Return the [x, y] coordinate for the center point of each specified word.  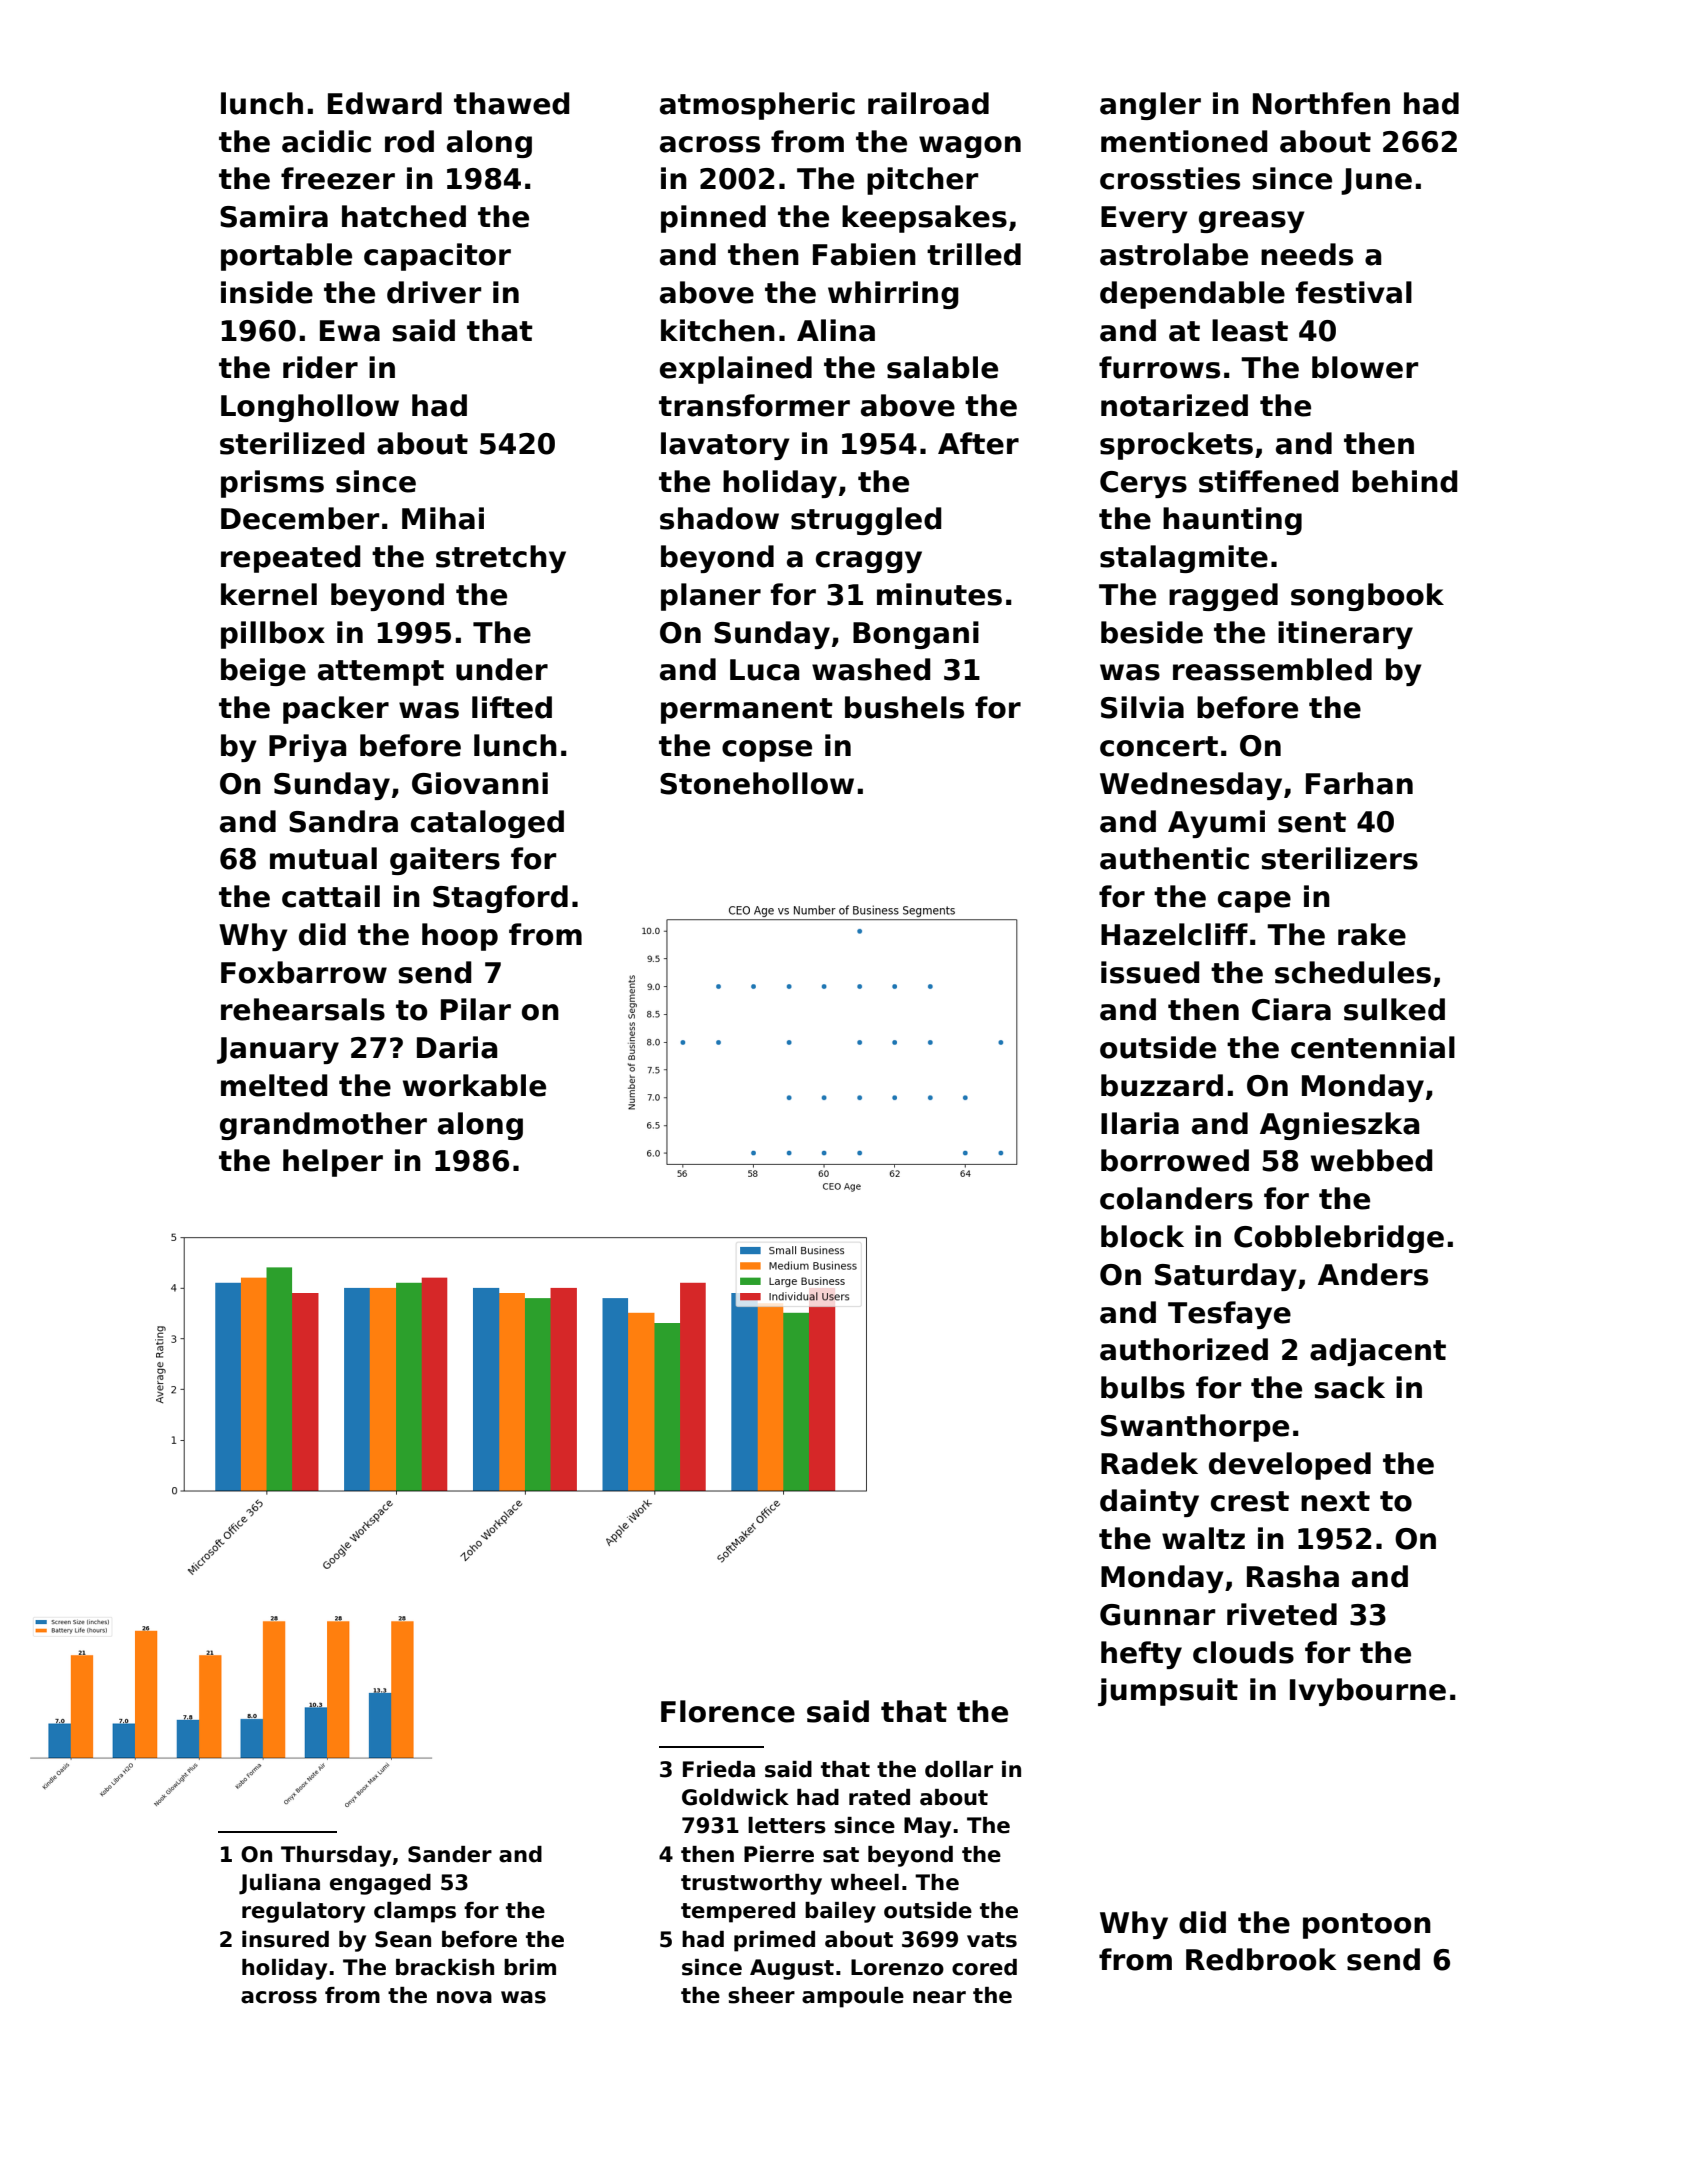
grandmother [323, 1126]
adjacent [1378, 1352]
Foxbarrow [304, 972]
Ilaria [1140, 1123]
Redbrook [1261, 1959]
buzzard [1162, 1085]
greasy [1252, 222]
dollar [959, 1769]
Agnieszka [1339, 1126]
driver [434, 292]
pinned [713, 219]
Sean [403, 1939]
